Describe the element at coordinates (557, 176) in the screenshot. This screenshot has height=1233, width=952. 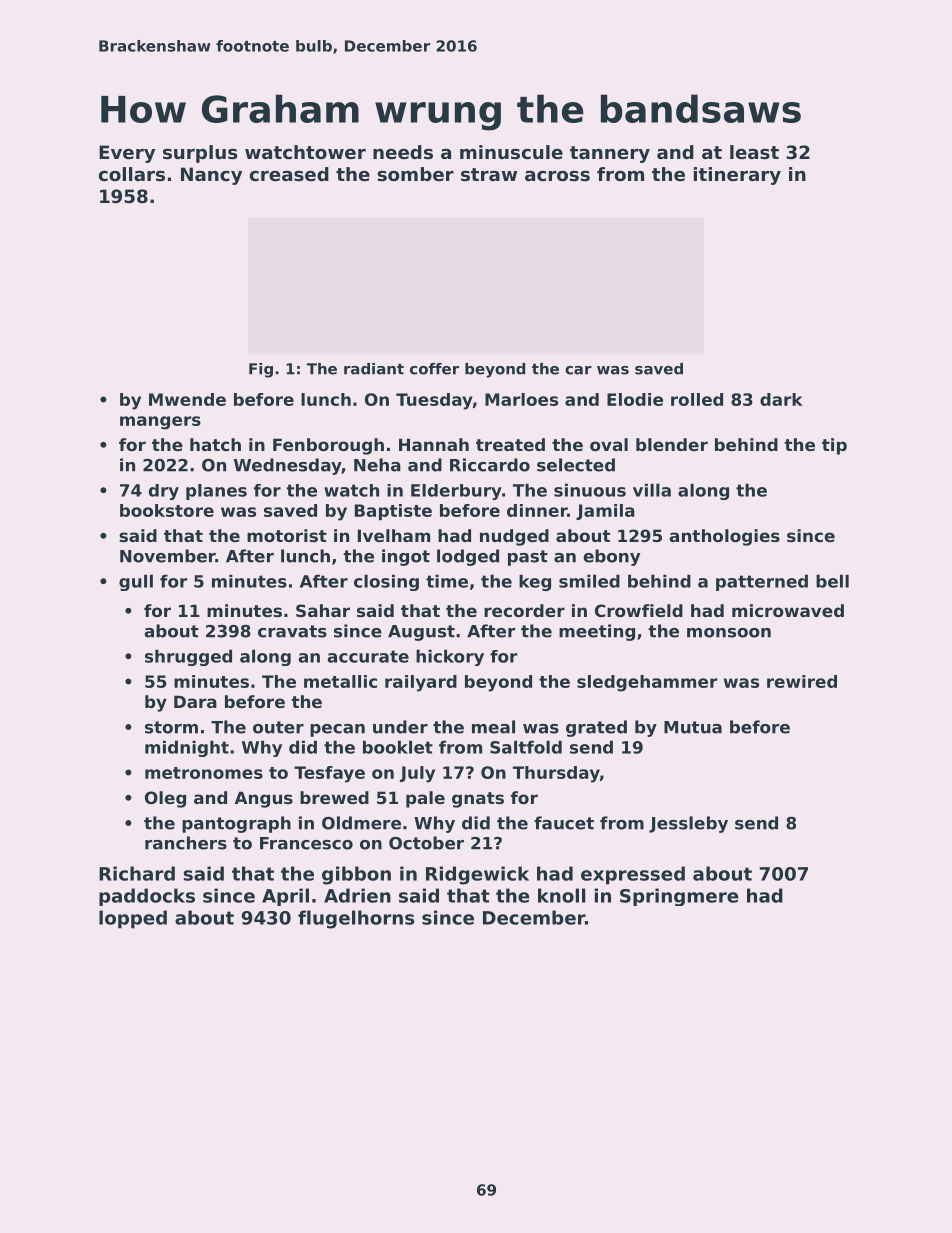
I see `across` at that location.
